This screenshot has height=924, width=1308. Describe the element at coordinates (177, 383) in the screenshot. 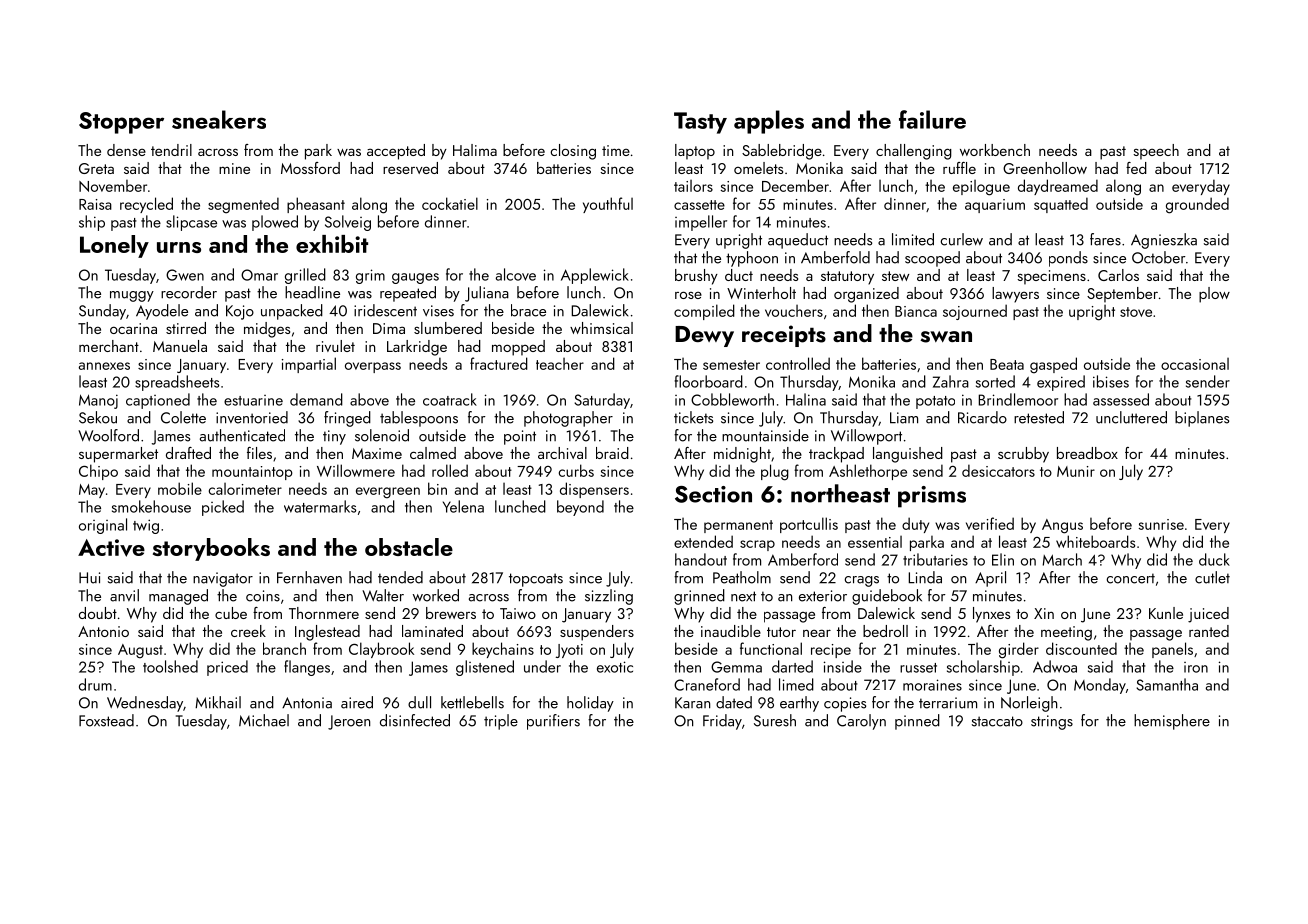

I see `spreadsheets` at that location.
